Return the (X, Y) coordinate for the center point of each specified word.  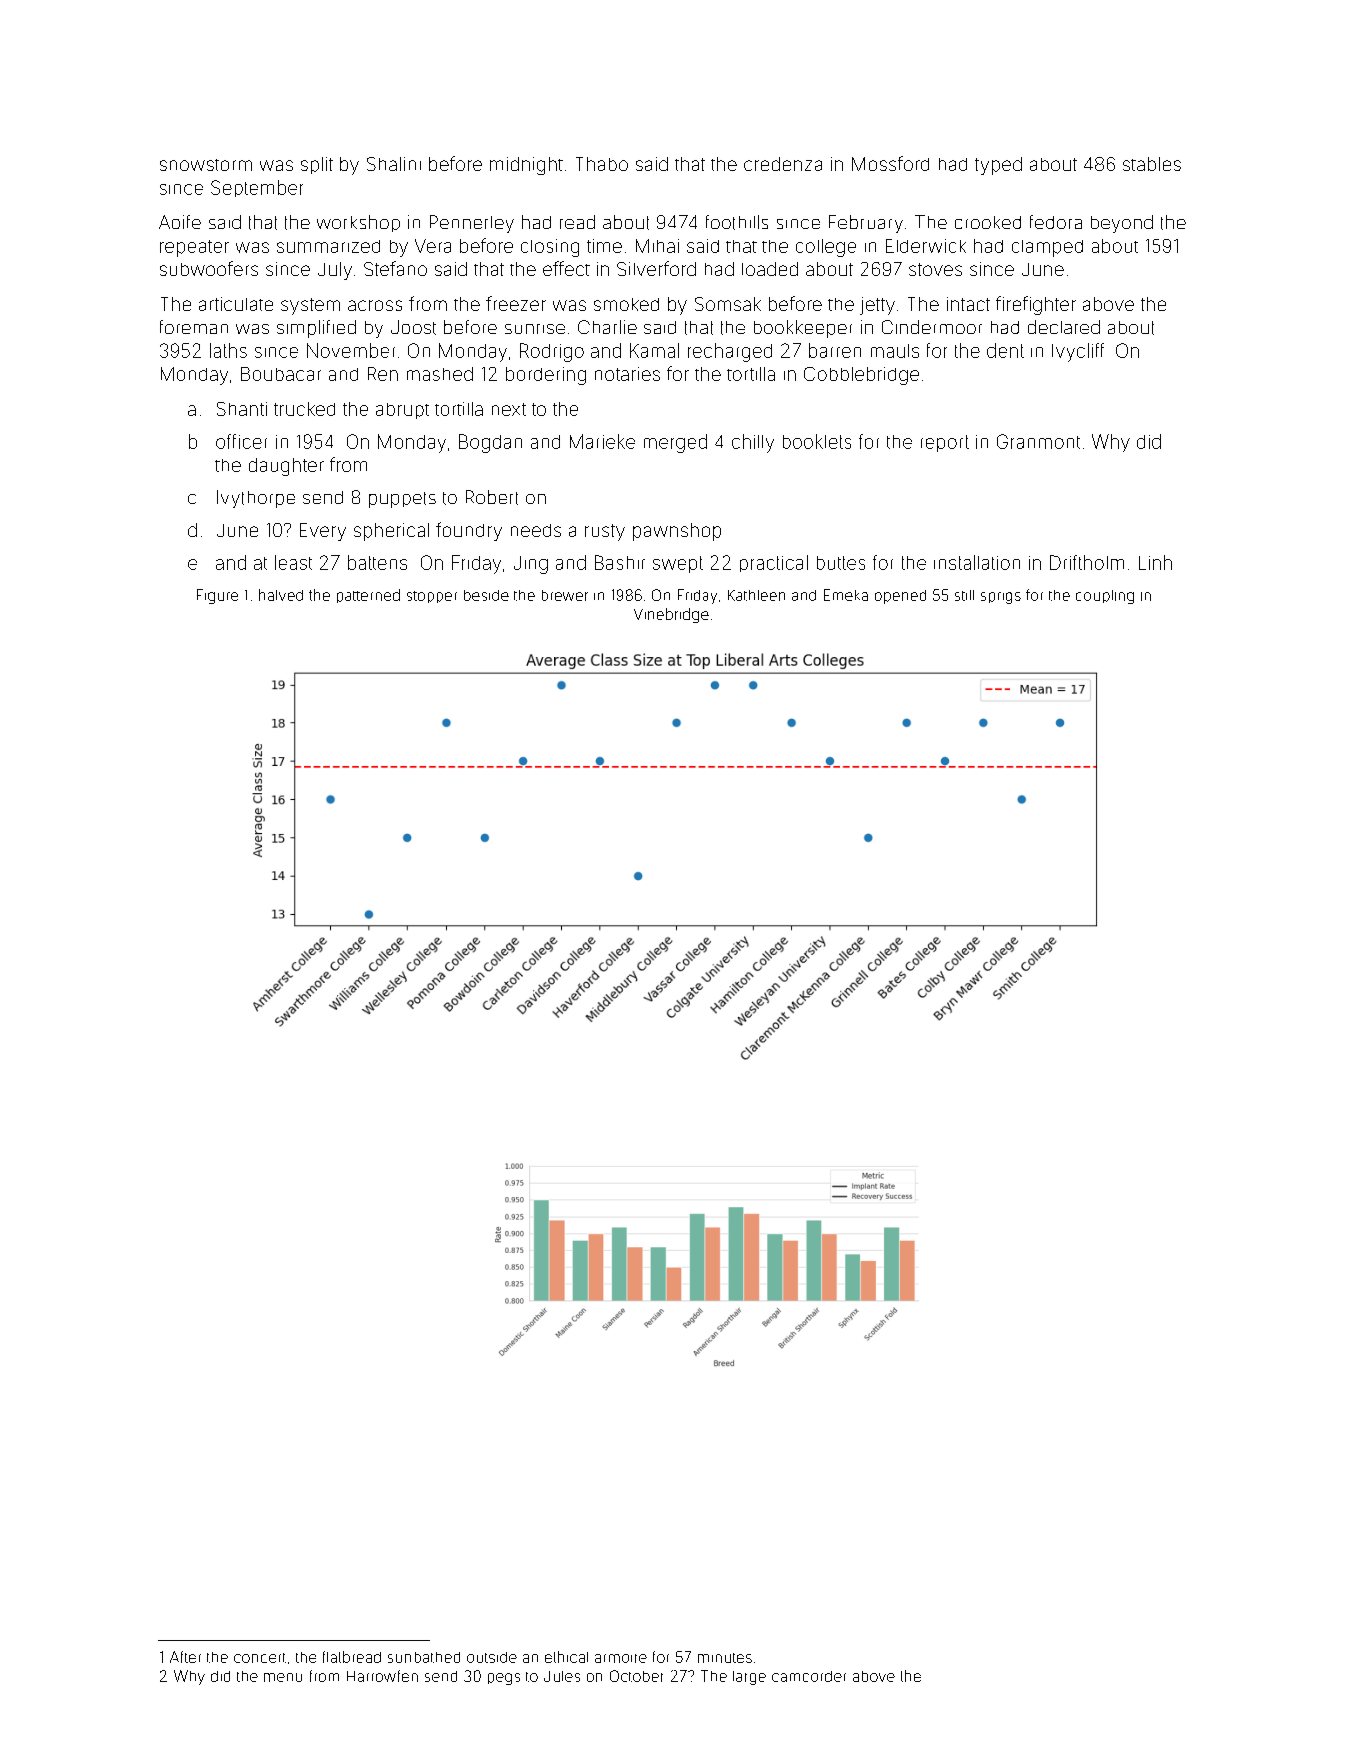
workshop (358, 223)
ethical (566, 1657)
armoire (621, 1658)
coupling (1105, 597)
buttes (841, 563)
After (185, 1657)
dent (1005, 350)
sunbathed (424, 1657)
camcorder (809, 1676)
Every (323, 532)
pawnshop (677, 532)
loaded (770, 269)
